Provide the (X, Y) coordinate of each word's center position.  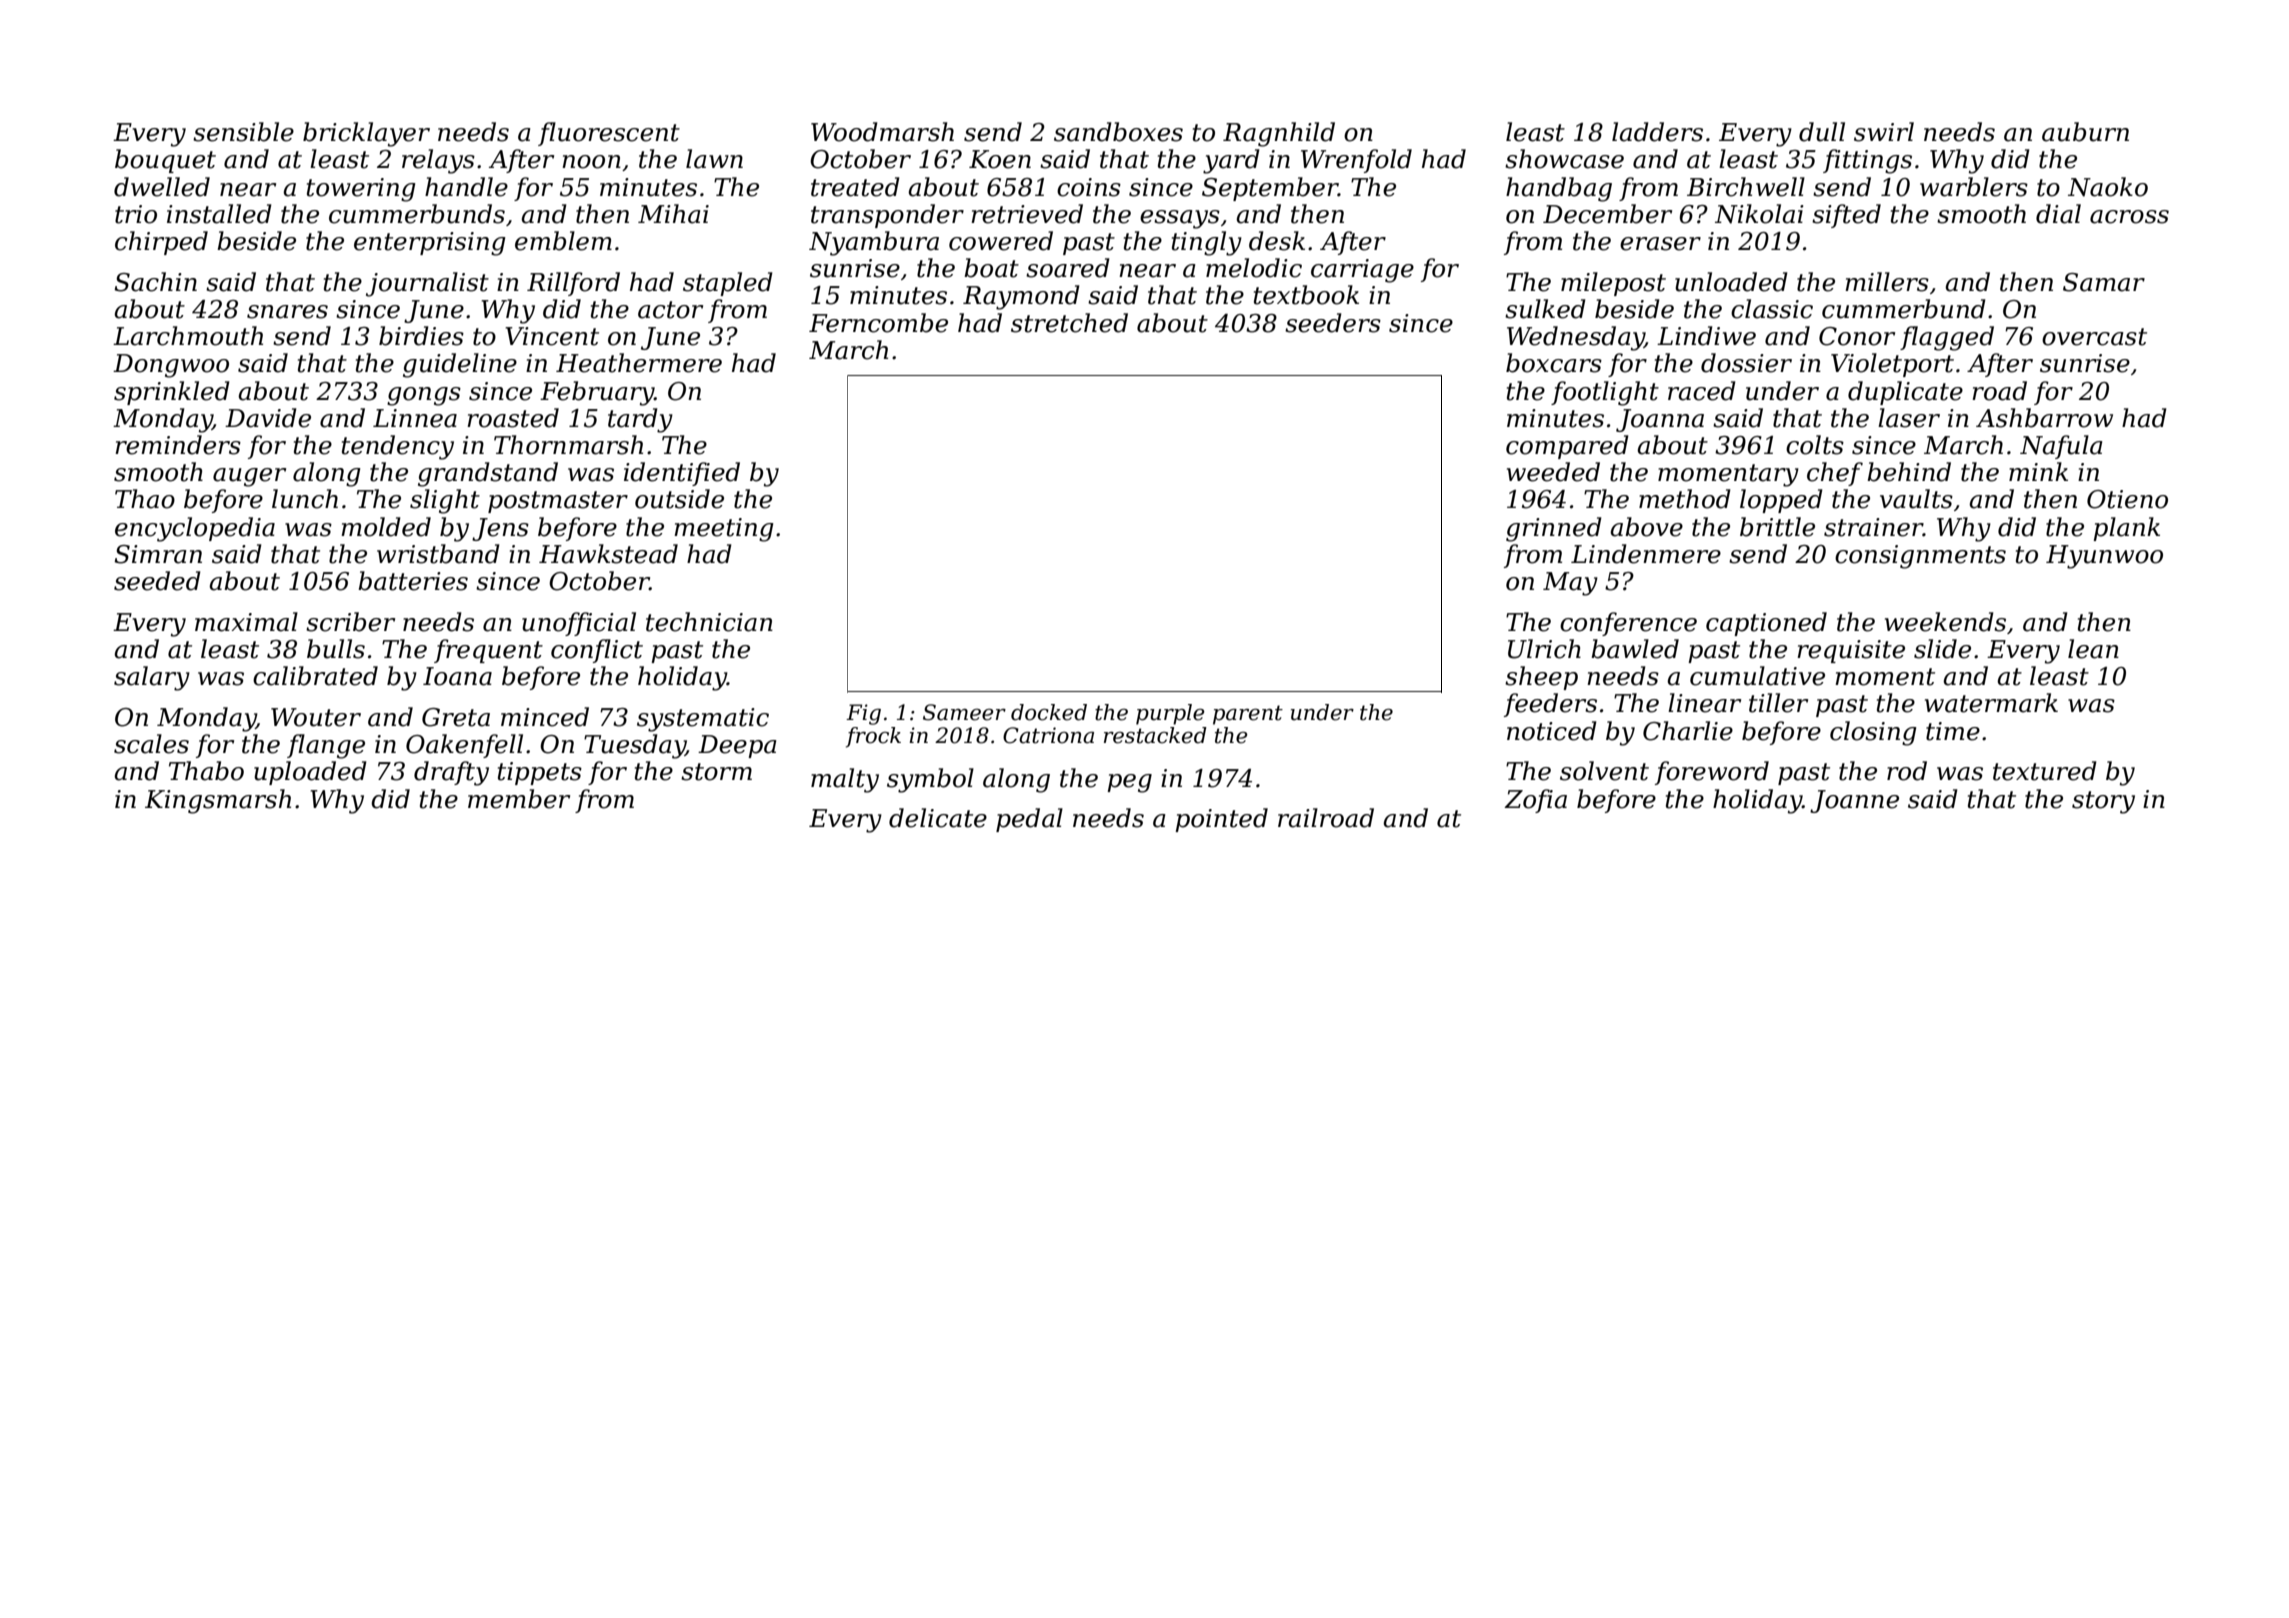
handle (466, 187)
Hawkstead (608, 554)
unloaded (1731, 282)
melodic (1254, 268)
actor (670, 310)
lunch (305, 499)
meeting (724, 530)
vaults (1916, 499)
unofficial (579, 624)
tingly (1207, 243)
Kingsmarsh (218, 801)
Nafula (2061, 447)
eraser (1660, 244)
